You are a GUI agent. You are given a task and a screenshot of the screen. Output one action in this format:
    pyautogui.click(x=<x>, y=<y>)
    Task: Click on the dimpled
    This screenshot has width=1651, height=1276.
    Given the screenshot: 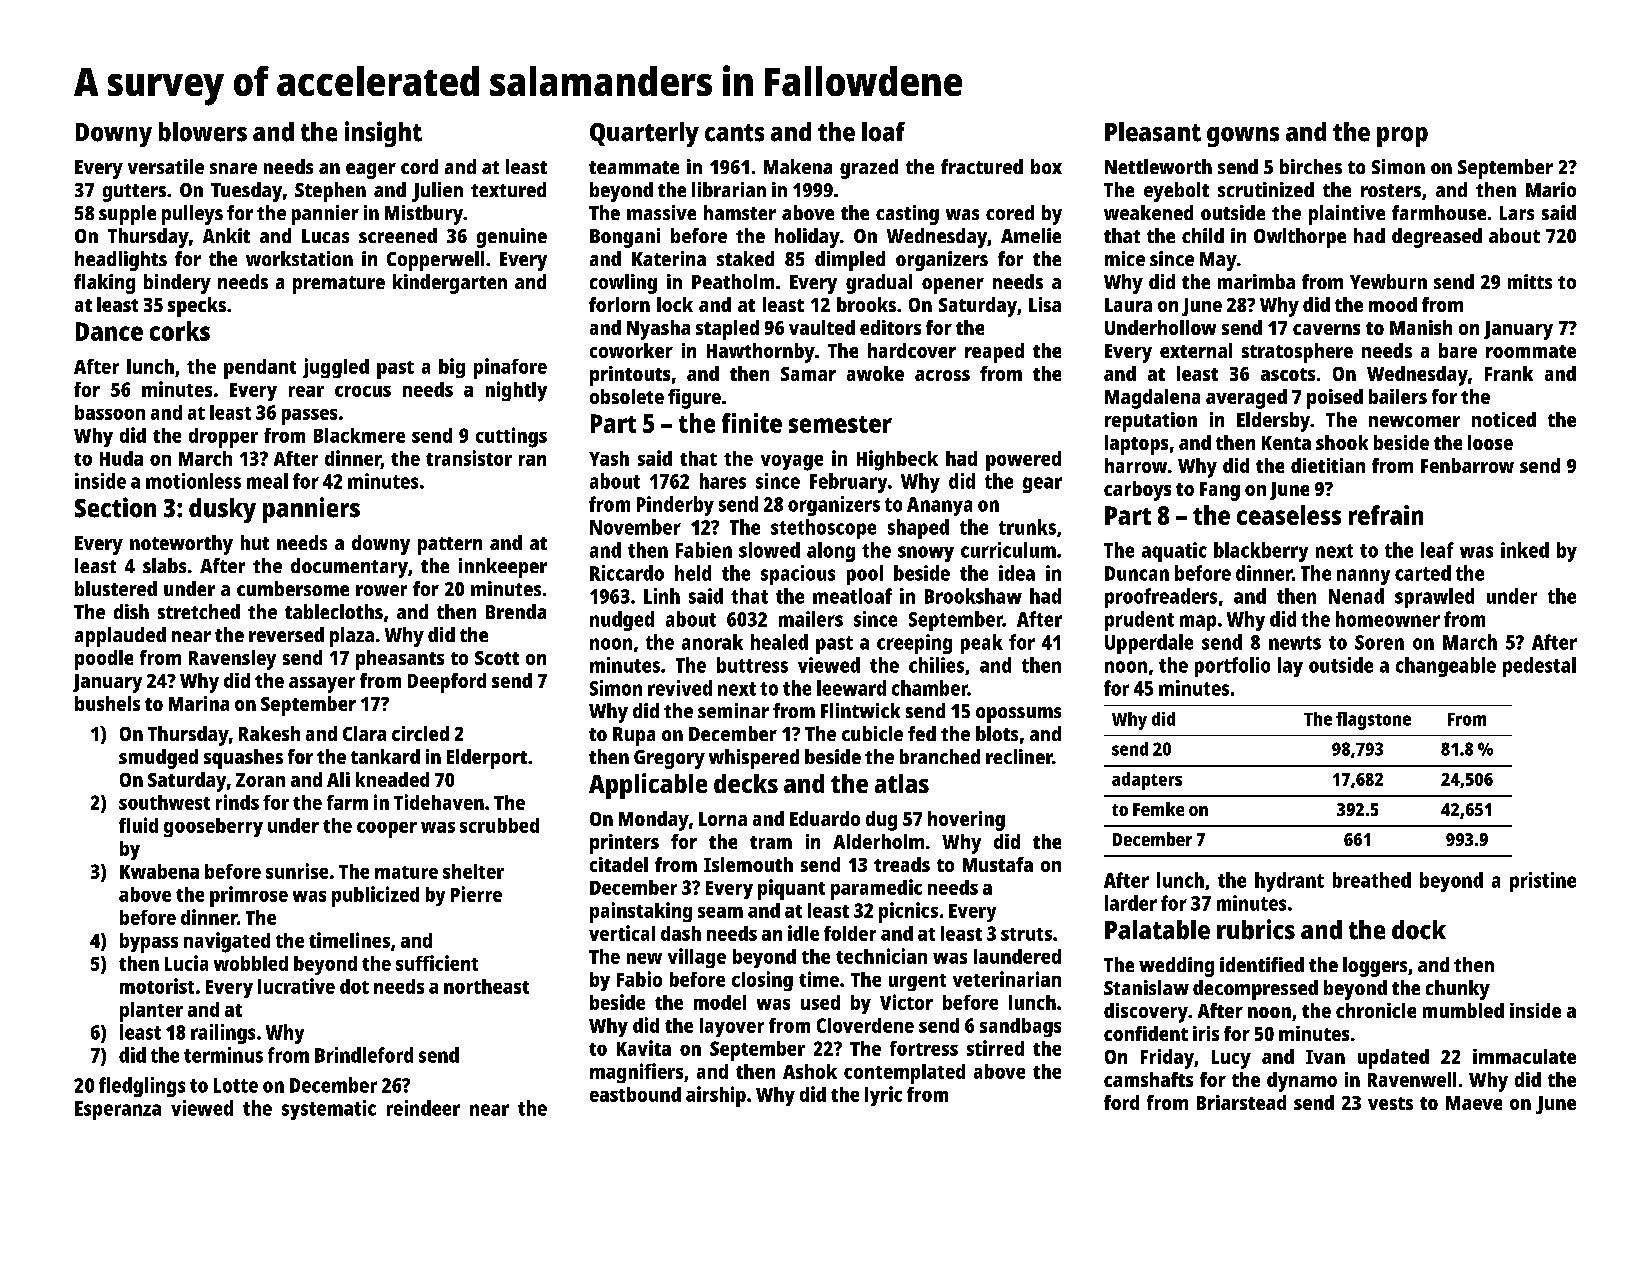 What is the action you would take?
    pyautogui.click(x=850, y=261)
